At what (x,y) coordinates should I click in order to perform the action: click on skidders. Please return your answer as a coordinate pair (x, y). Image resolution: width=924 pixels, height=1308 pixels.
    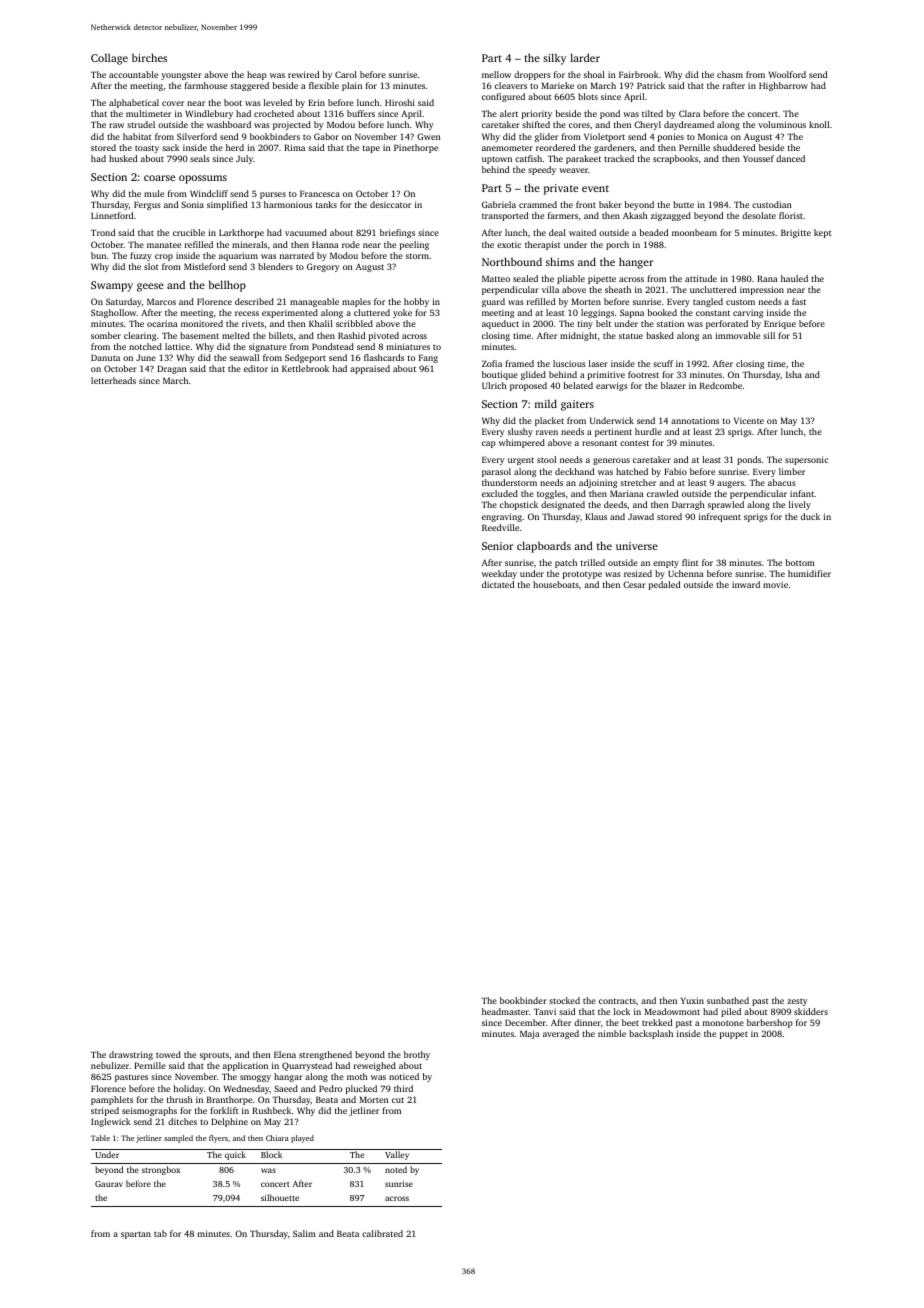
    Looking at the image, I should click on (811, 1011).
